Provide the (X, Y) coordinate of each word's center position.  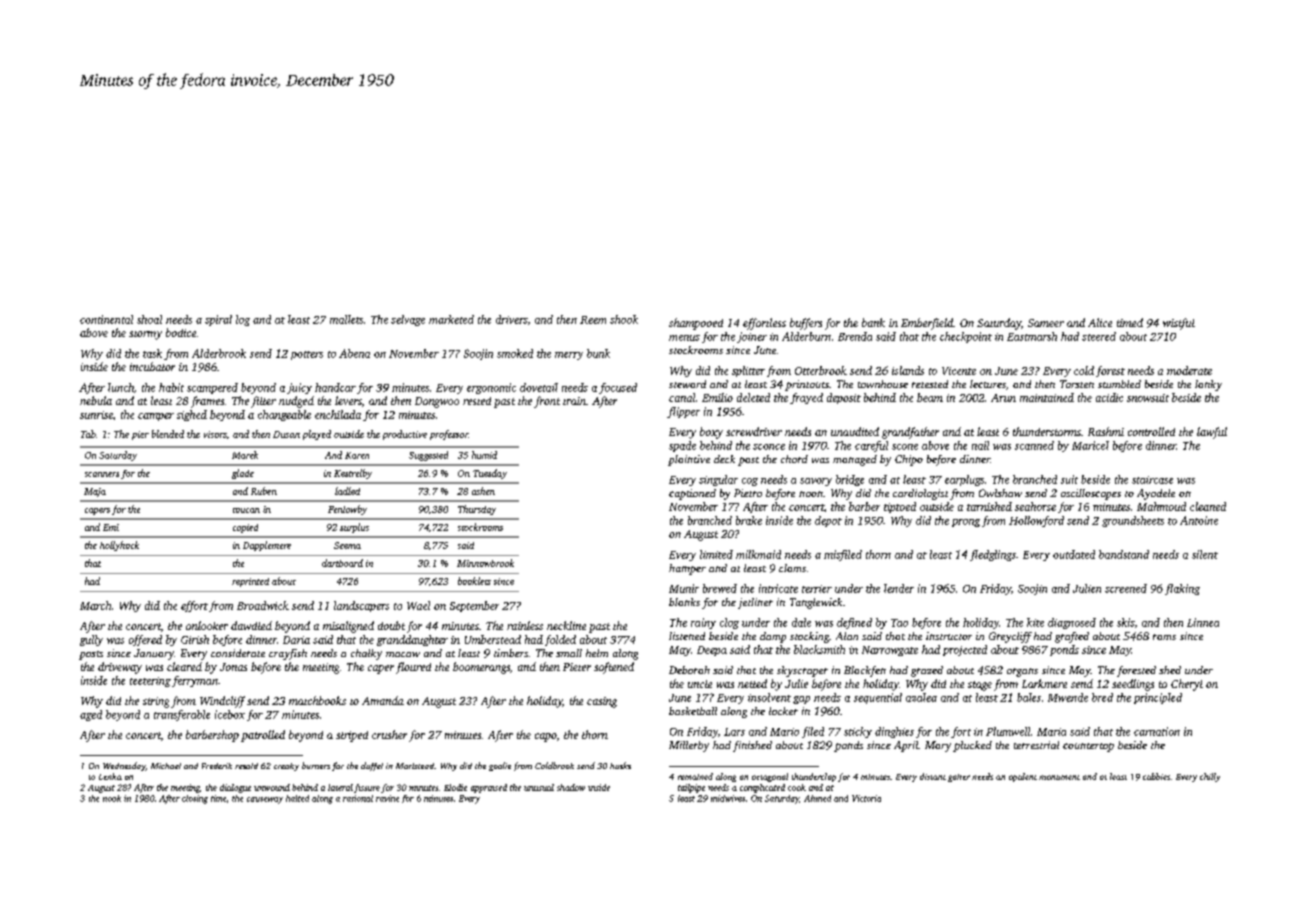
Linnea (1203, 622)
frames (207, 402)
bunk (598, 353)
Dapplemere (267, 546)
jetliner (755, 603)
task (152, 353)
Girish (195, 639)
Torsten (1077, 384)
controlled (1151, 431)
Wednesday (124, 766)
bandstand (1124, 554)
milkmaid (758, 554)
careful (871, 446)
